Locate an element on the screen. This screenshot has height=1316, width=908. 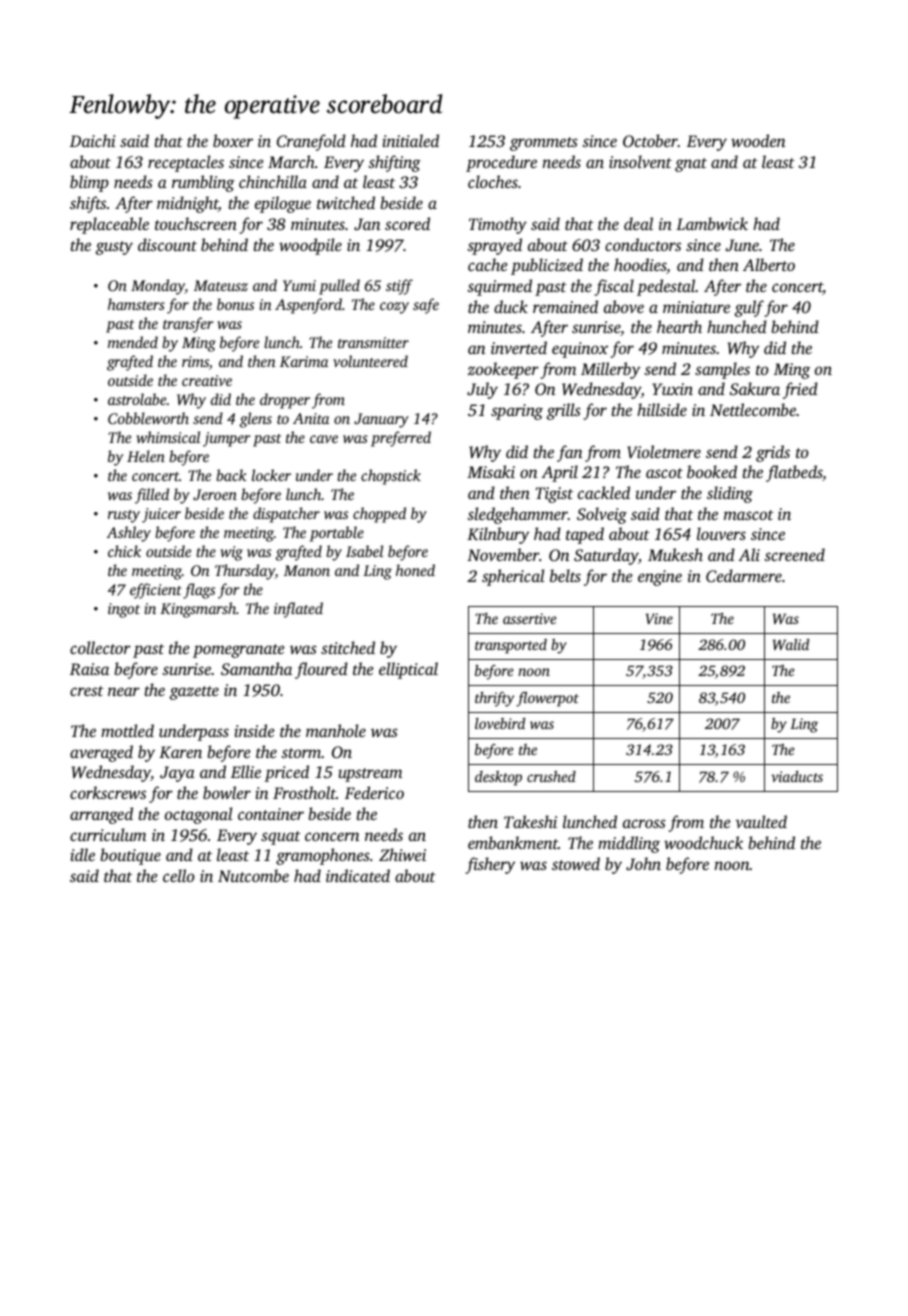
grids is located at coordinates (773, 453).
